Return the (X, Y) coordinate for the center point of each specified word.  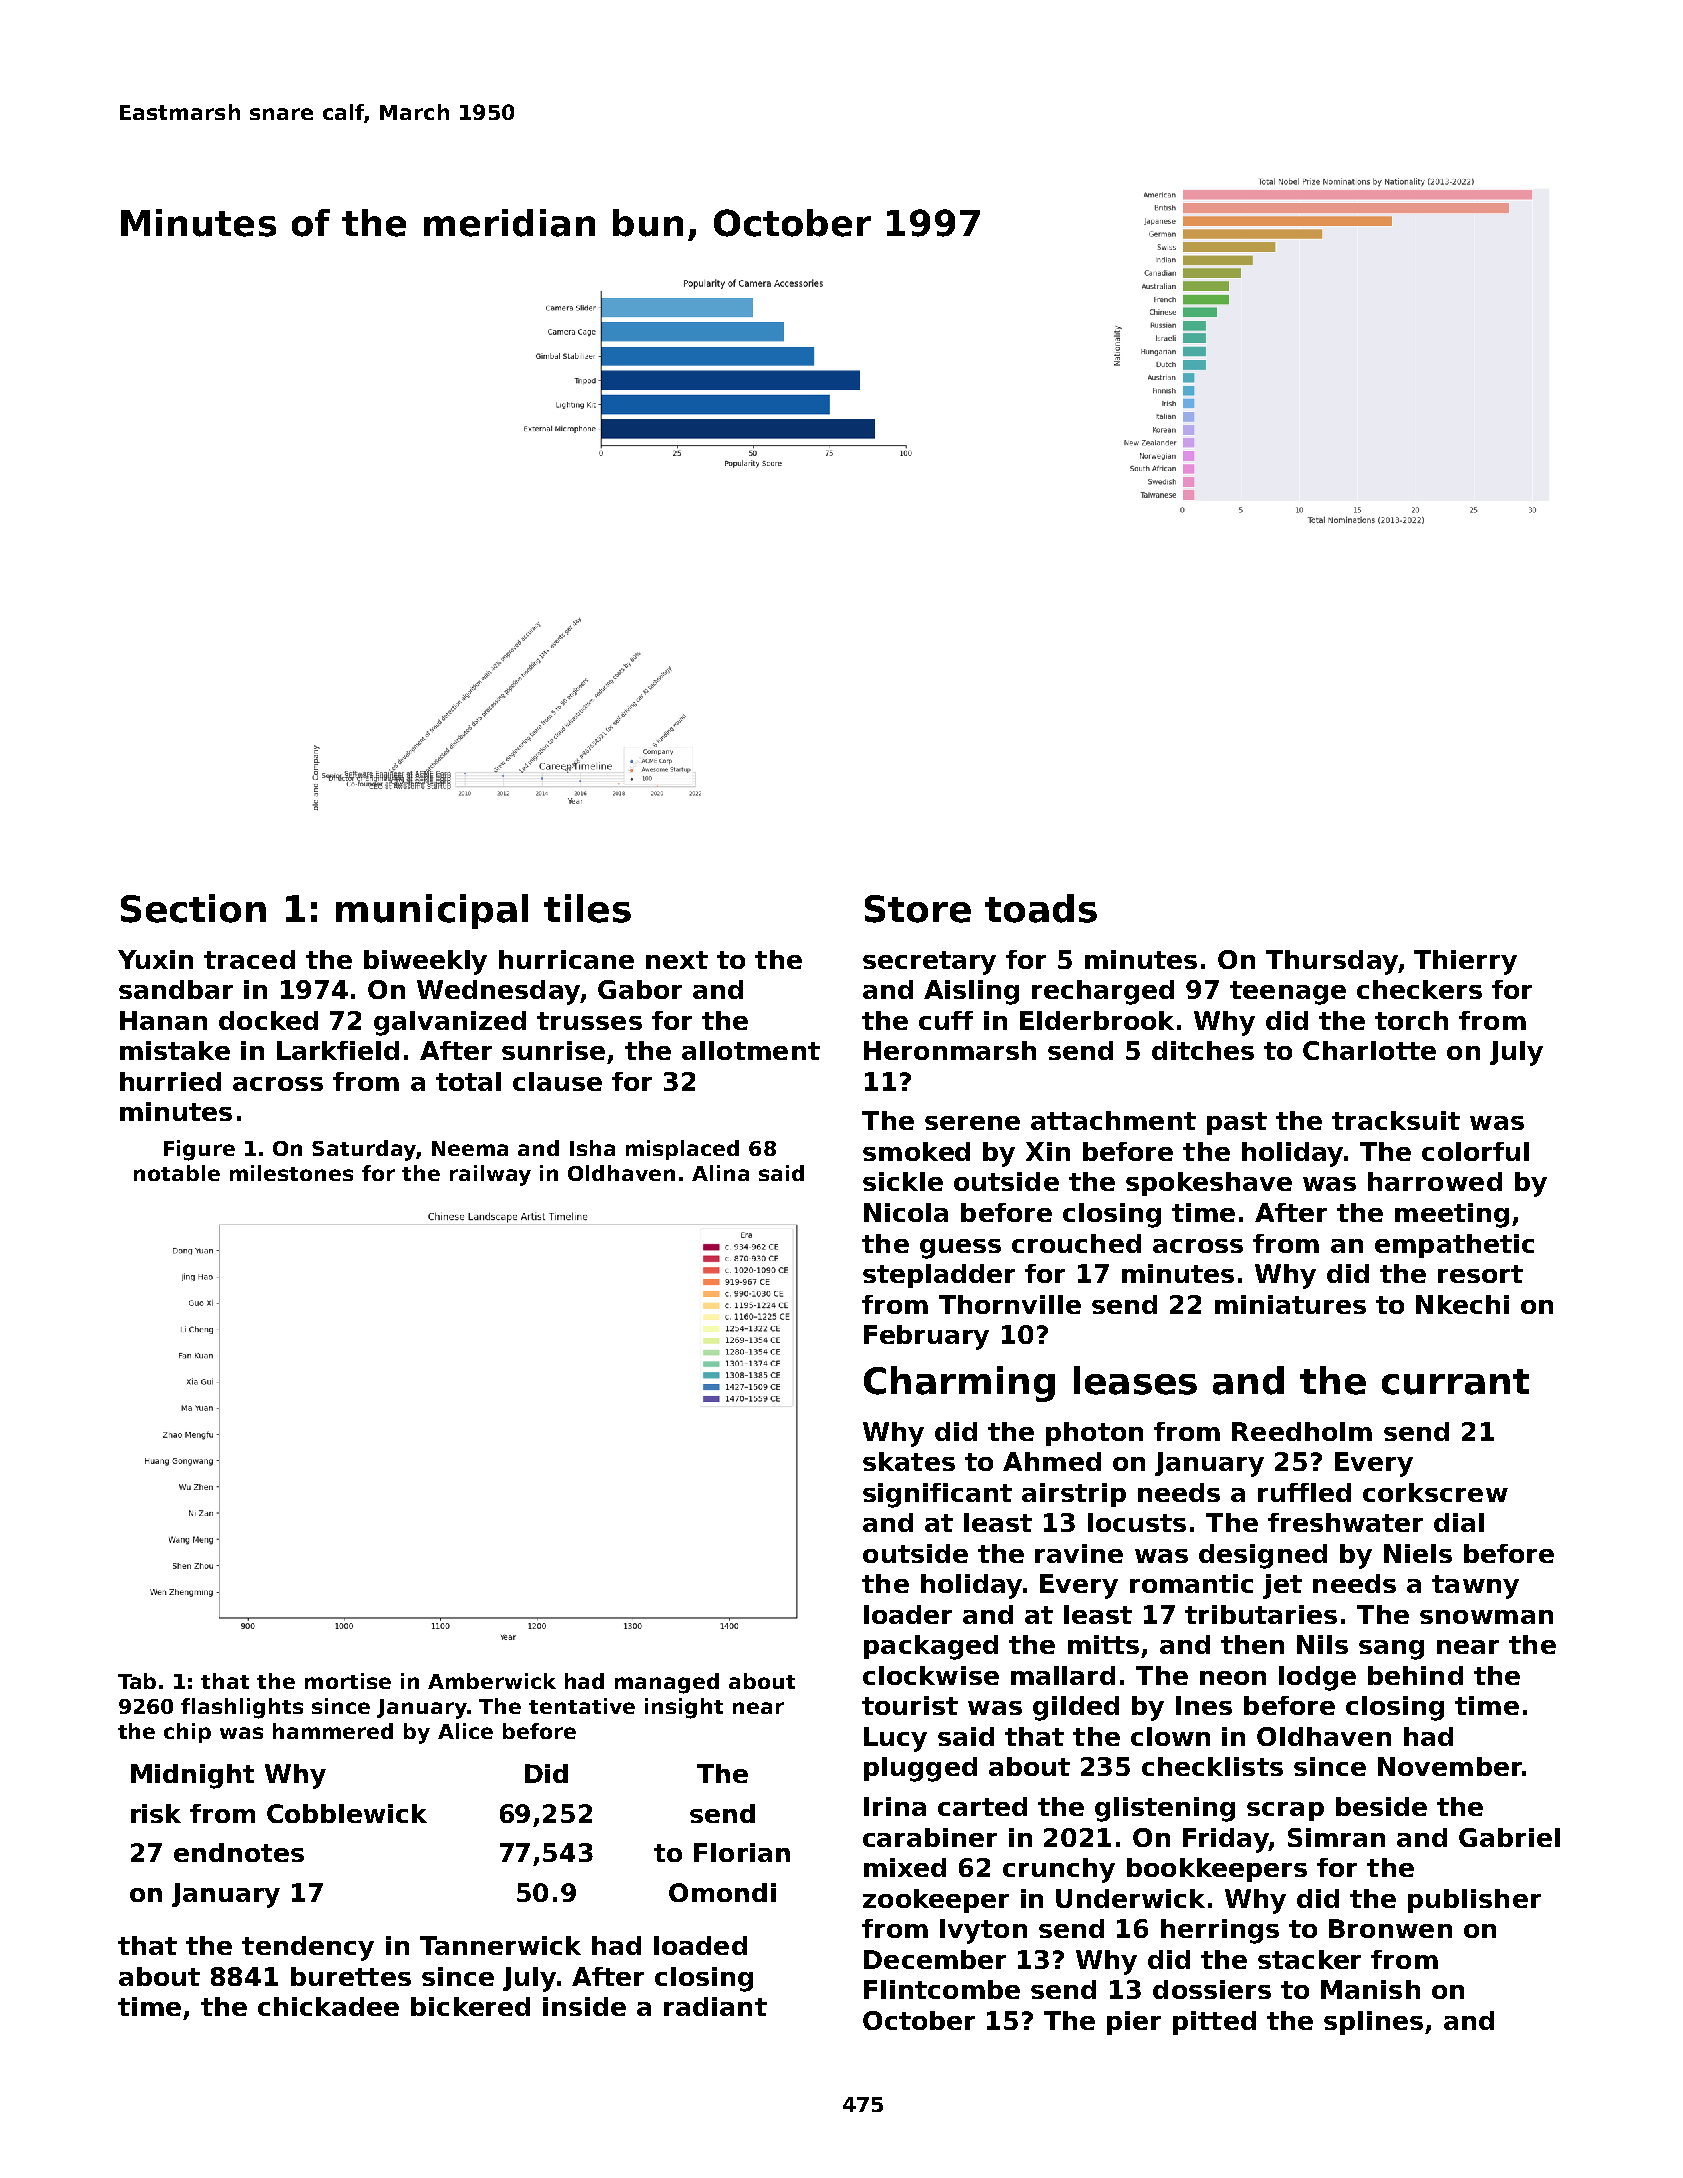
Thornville (1010, 1304)
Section (193, 908)
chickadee (328, 2006)
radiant (715, 2006)
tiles (587, 908)
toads (1041, 908)
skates (909, 1461)
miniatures (1290, 1304)
